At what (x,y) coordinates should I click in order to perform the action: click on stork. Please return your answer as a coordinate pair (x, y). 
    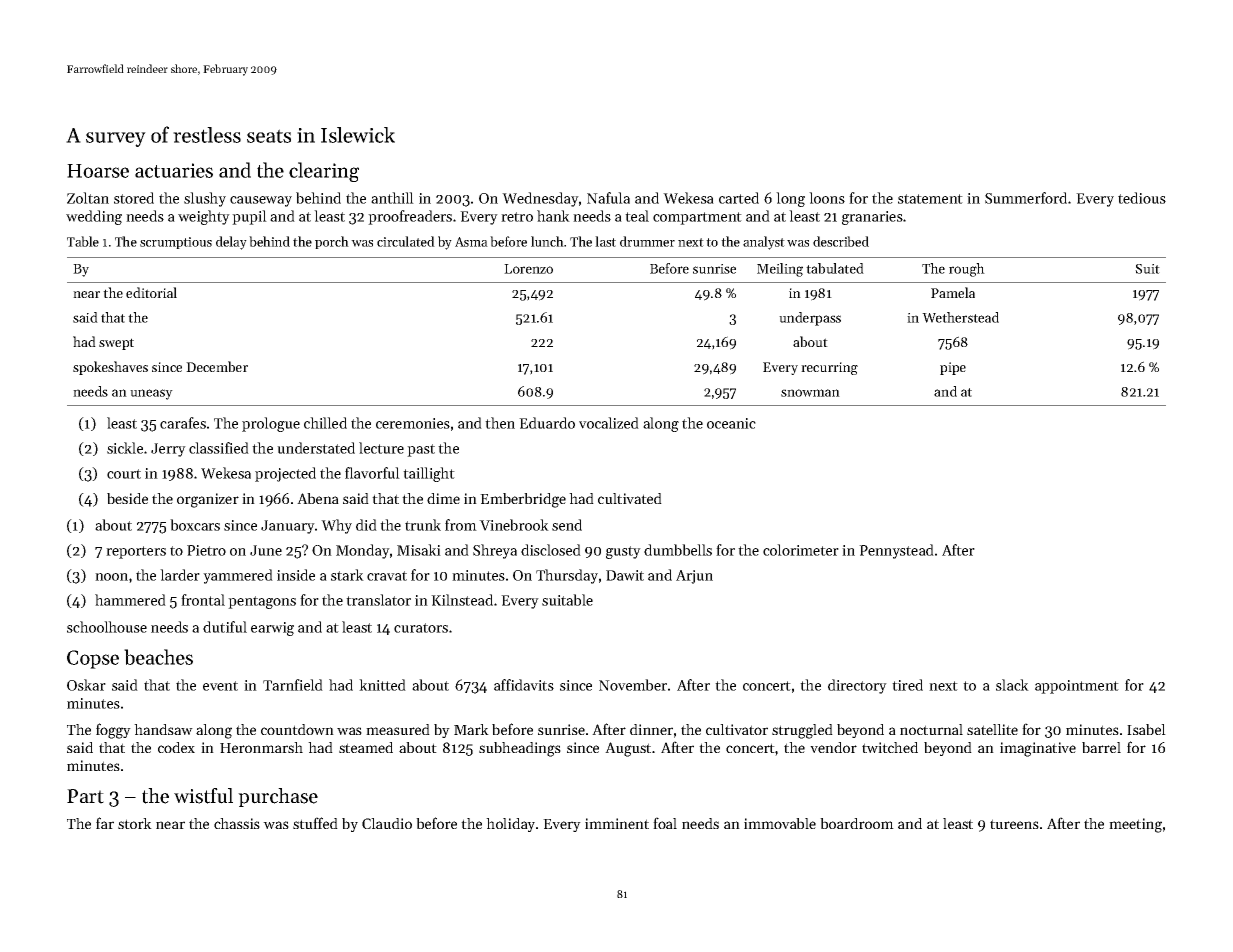
    Looking at the image, I should click on (135, 823).
